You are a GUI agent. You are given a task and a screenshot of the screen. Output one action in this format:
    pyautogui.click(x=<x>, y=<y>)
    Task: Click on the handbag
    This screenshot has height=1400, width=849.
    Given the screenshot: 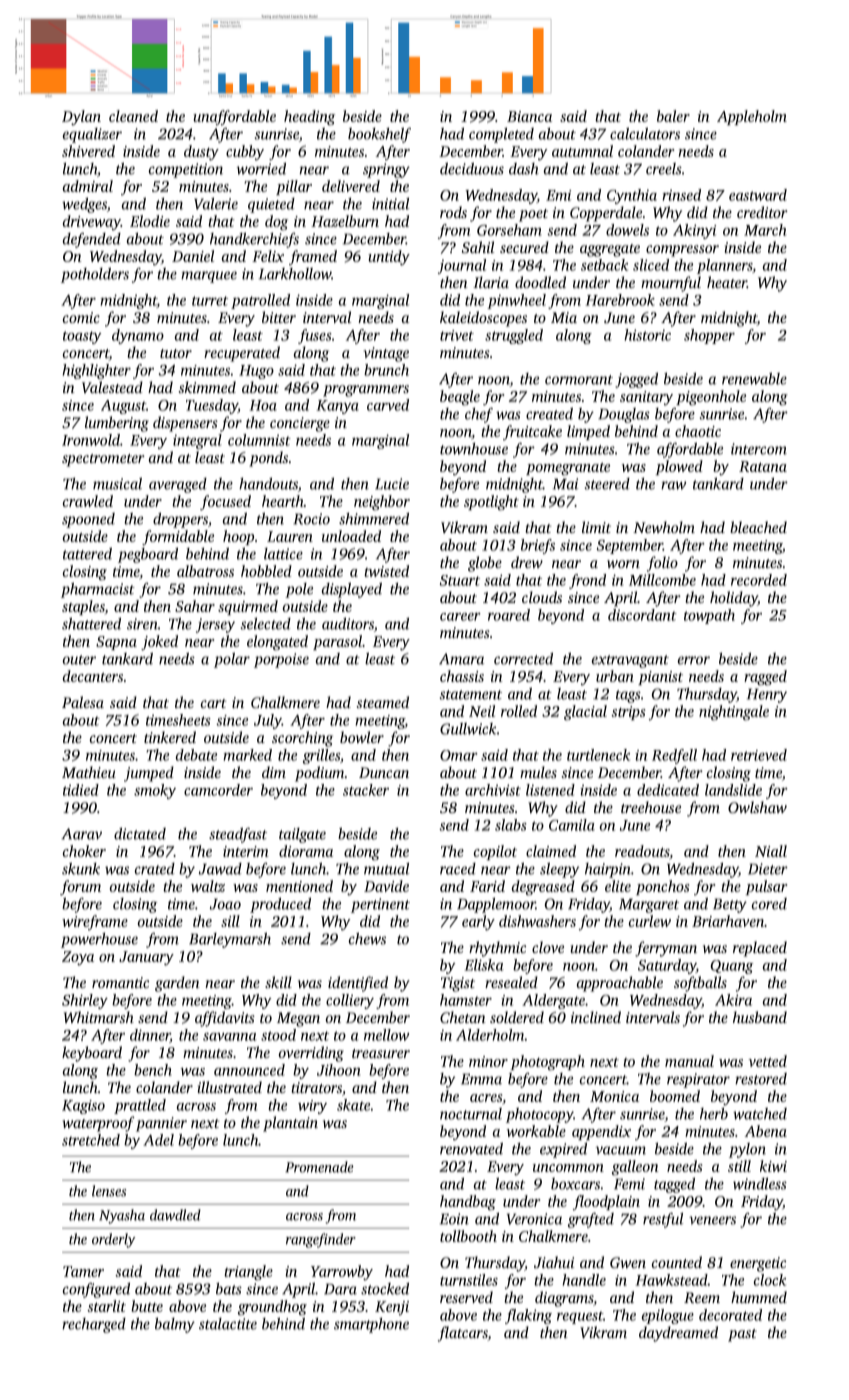 What is the action you would take?
    pyautogui.click(x=468, y=1203)
